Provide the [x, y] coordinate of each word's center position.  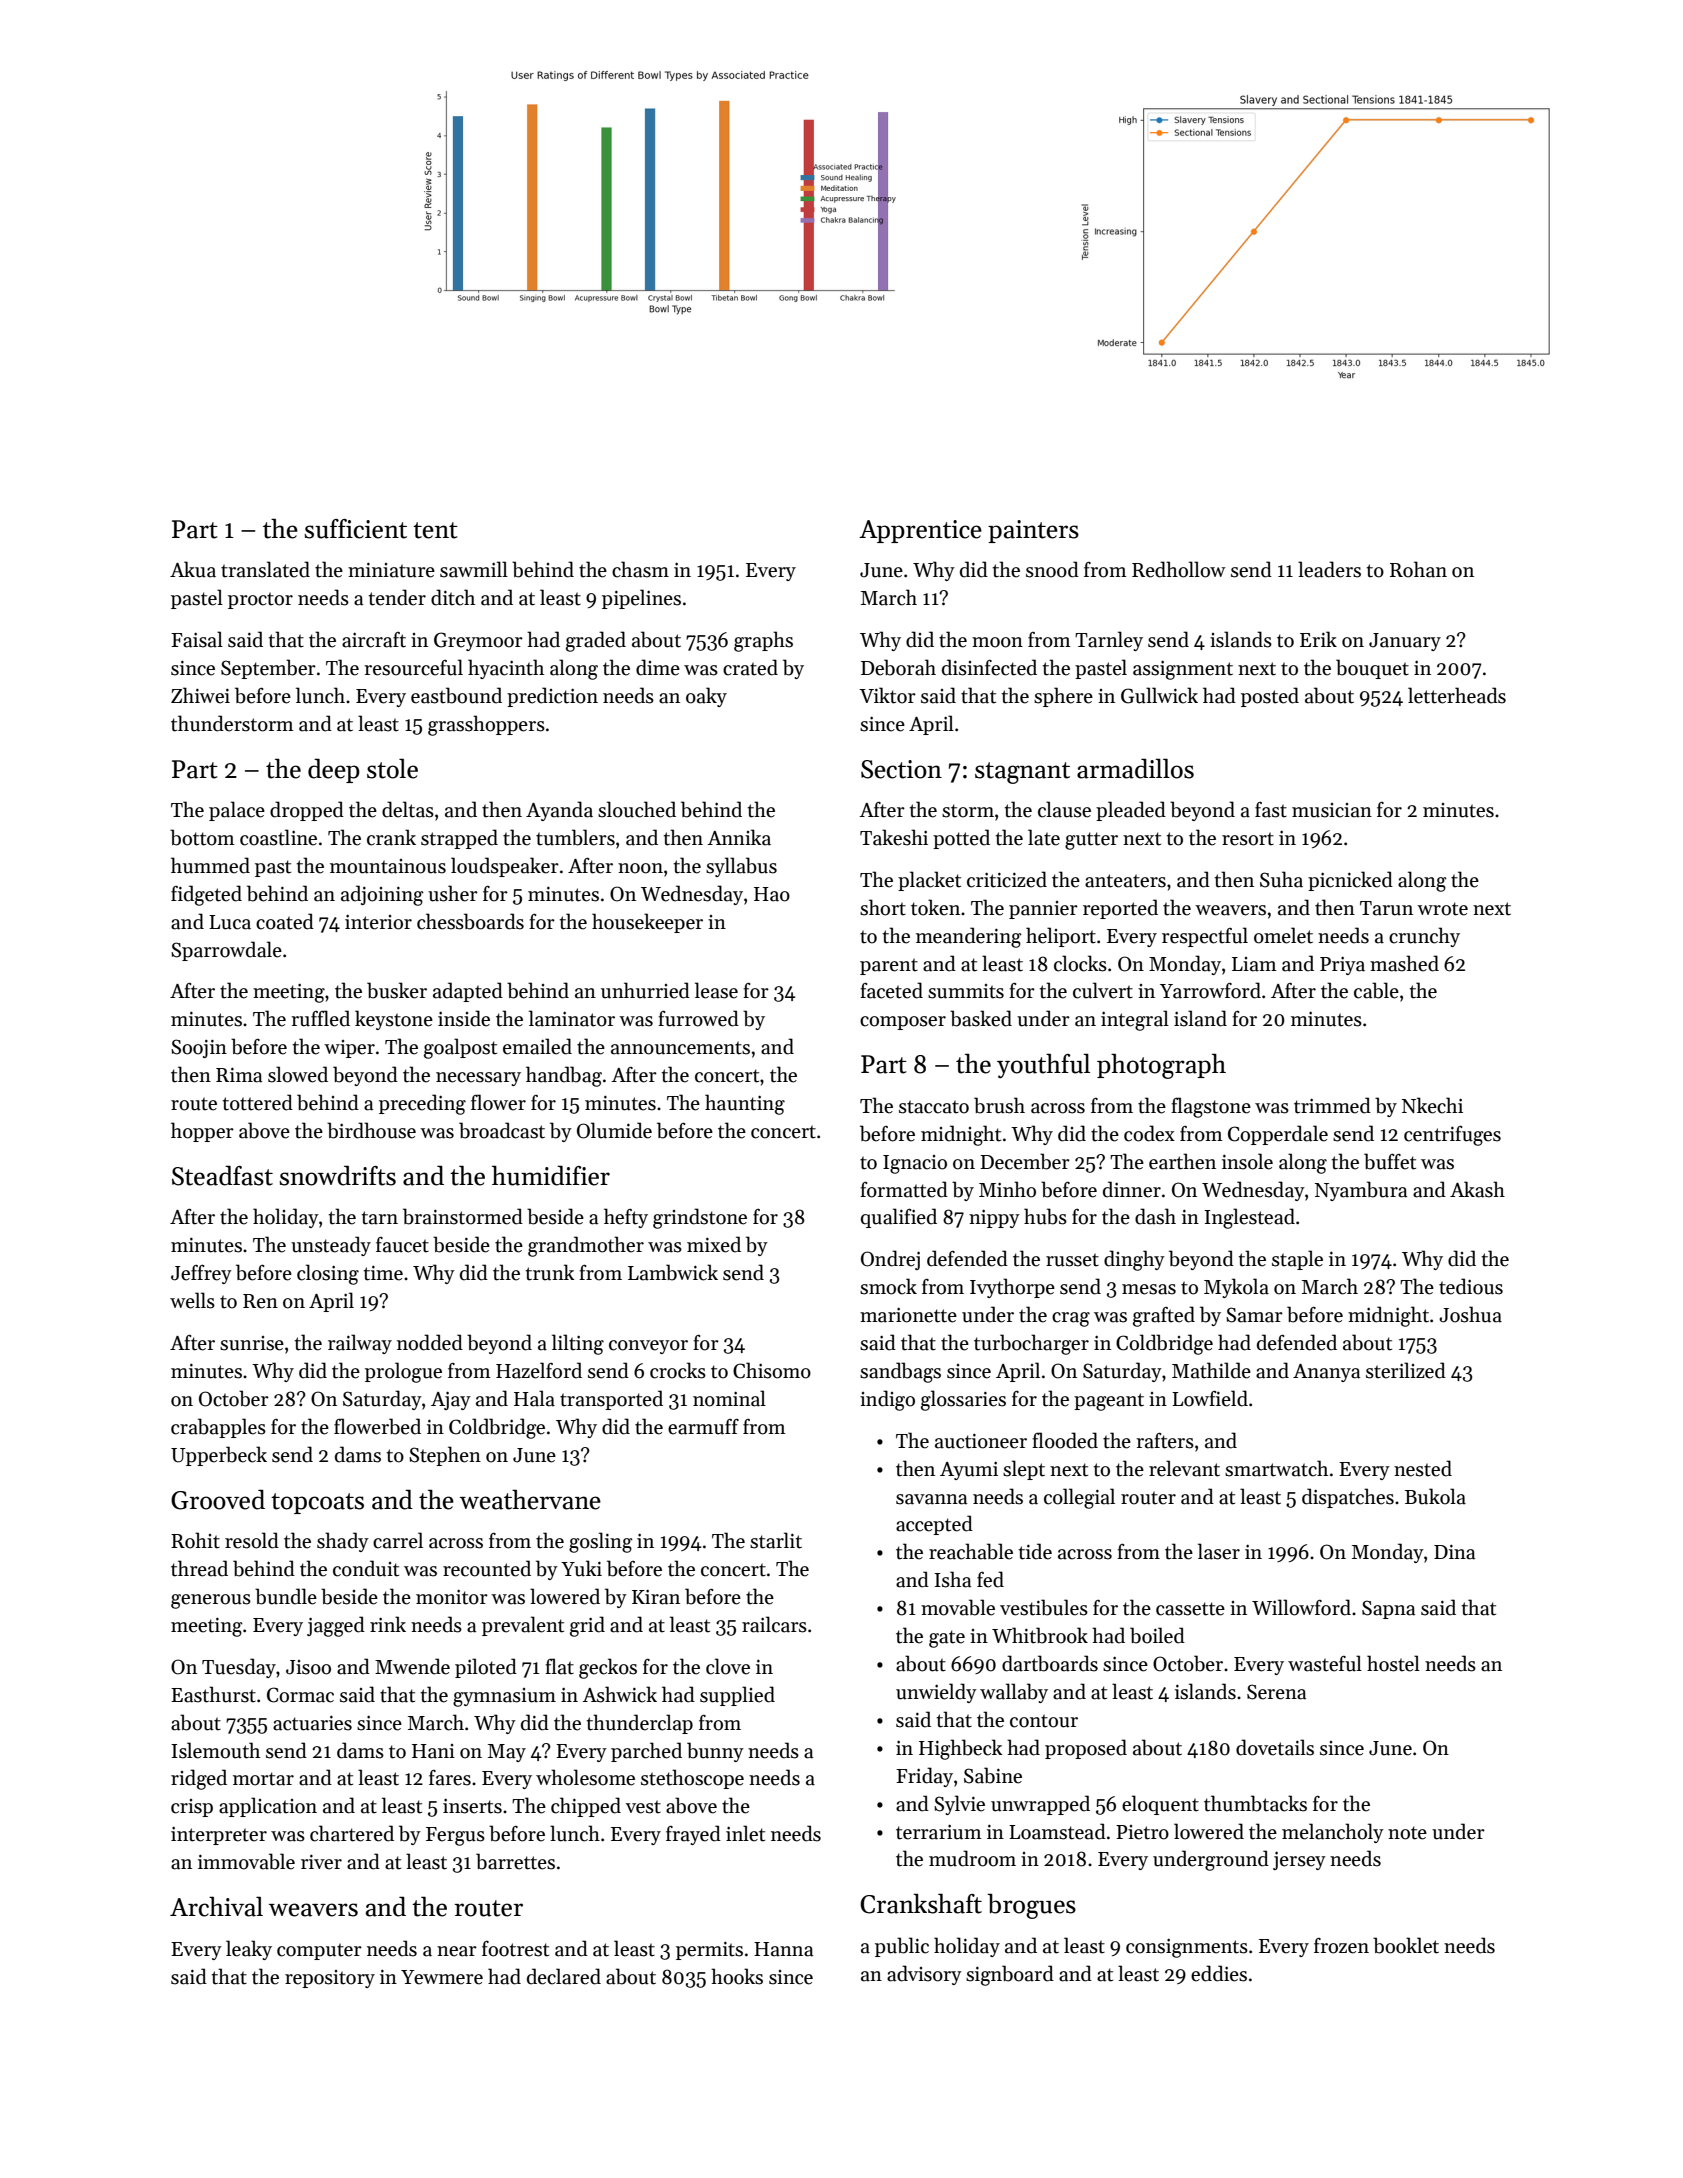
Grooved [218, 1499]
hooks [737, 1976]
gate [947, 1639]
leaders [1329, 569]
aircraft [374, 640]
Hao [772, 894]
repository [330, 1979]
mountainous [388, 866]
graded [596, 641]
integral [1135, 1020]
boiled [1157, 1635]
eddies [1219, 1973]
